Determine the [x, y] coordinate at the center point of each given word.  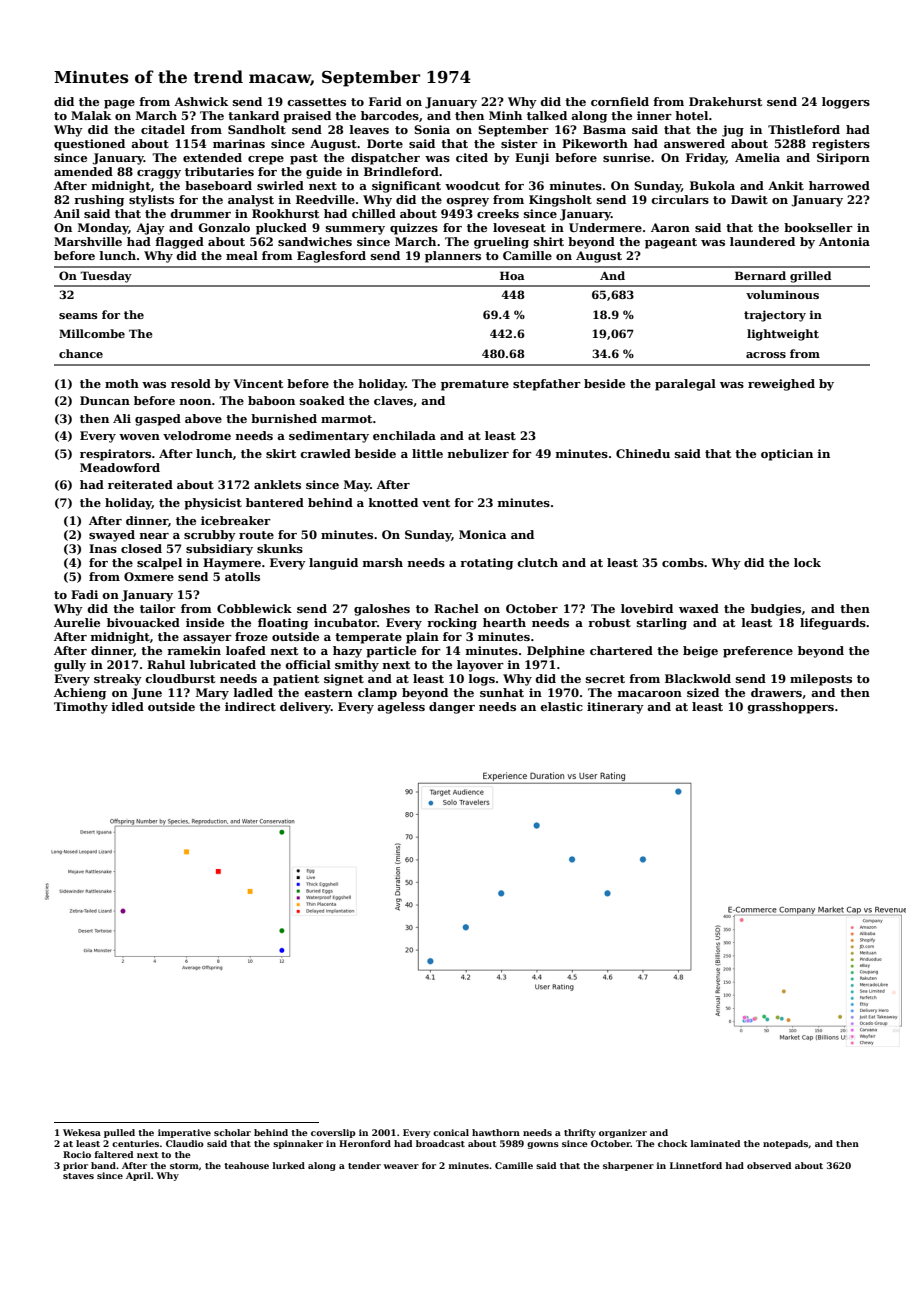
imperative [184, 1133]
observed [769, 1165]
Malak [91, 115]
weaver [401, 1166]
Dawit [749, 199]
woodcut [472, 185]
